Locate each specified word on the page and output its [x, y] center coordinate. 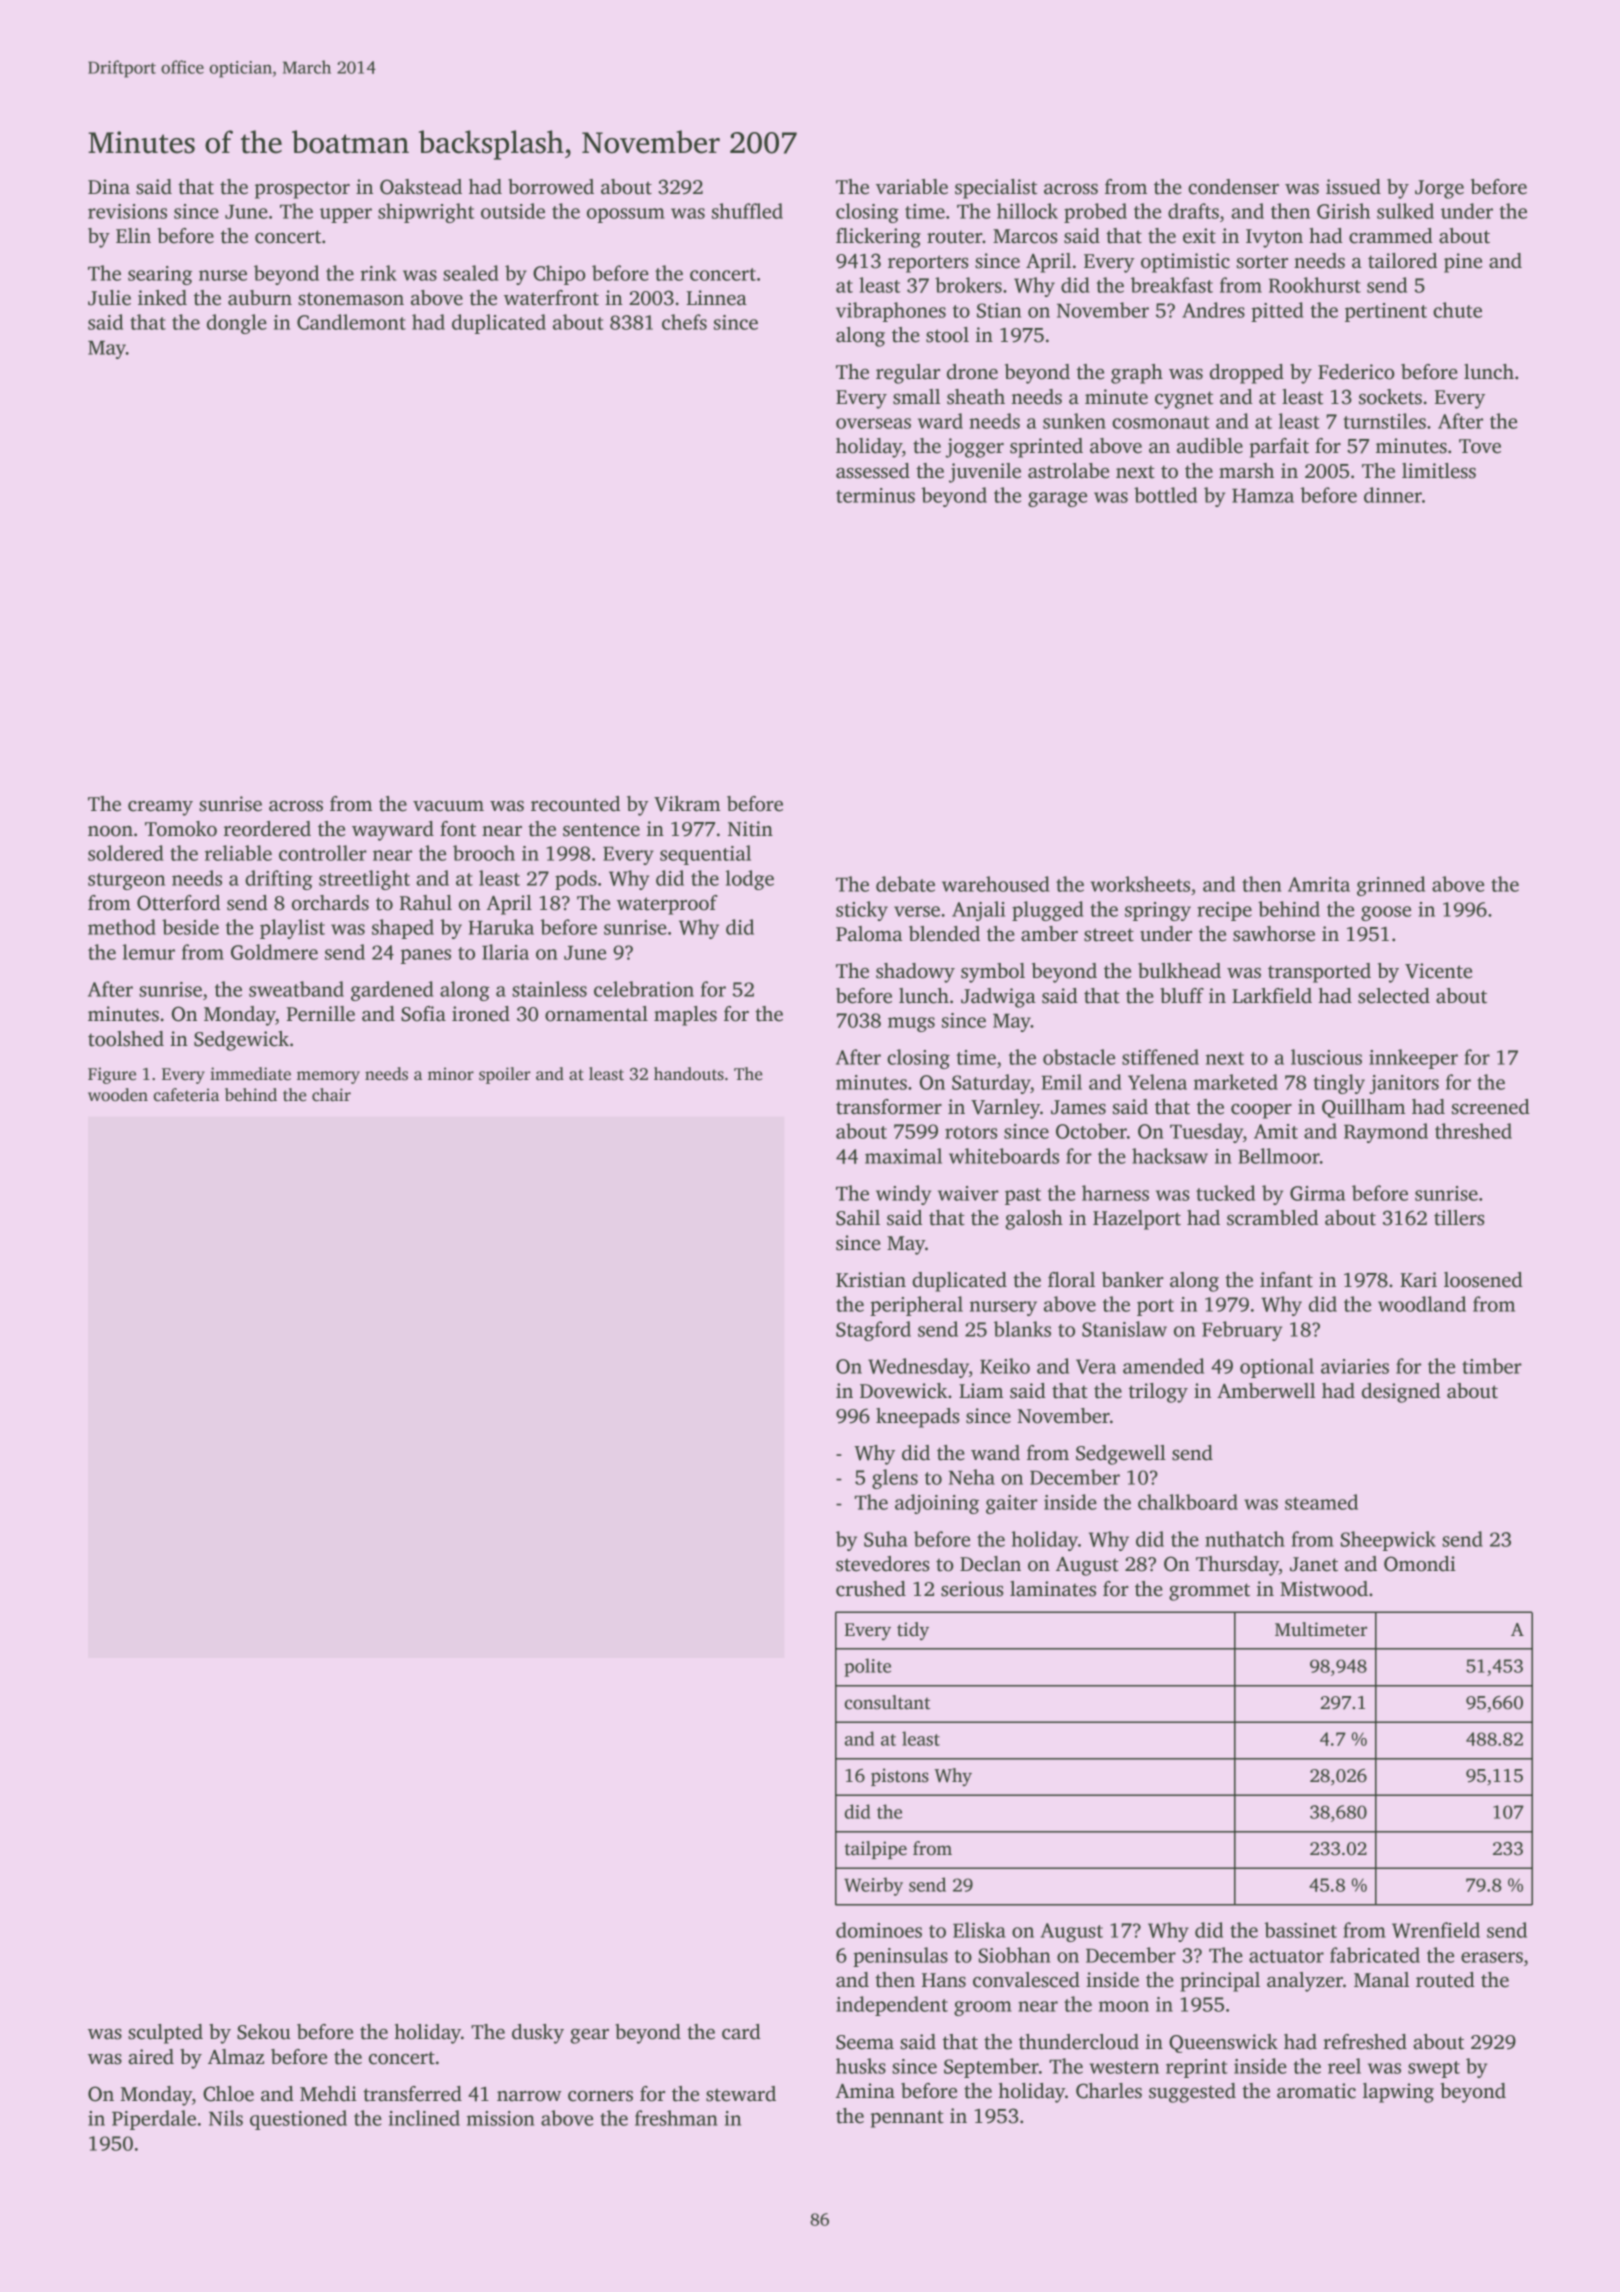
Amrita [1319, 884]
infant [1286, 1280]
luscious [1326, 1057]
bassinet [1300, 1930]
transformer [889, 1107]
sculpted [165, 2034]
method [122, 927]
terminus [875, 495]
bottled [1165, 495]
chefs [684, 322]
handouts [689, 1074]
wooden [118, 1095]
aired [151, 2057]
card [741, 2032]
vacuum [448, 806]
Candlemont [351, 322]
